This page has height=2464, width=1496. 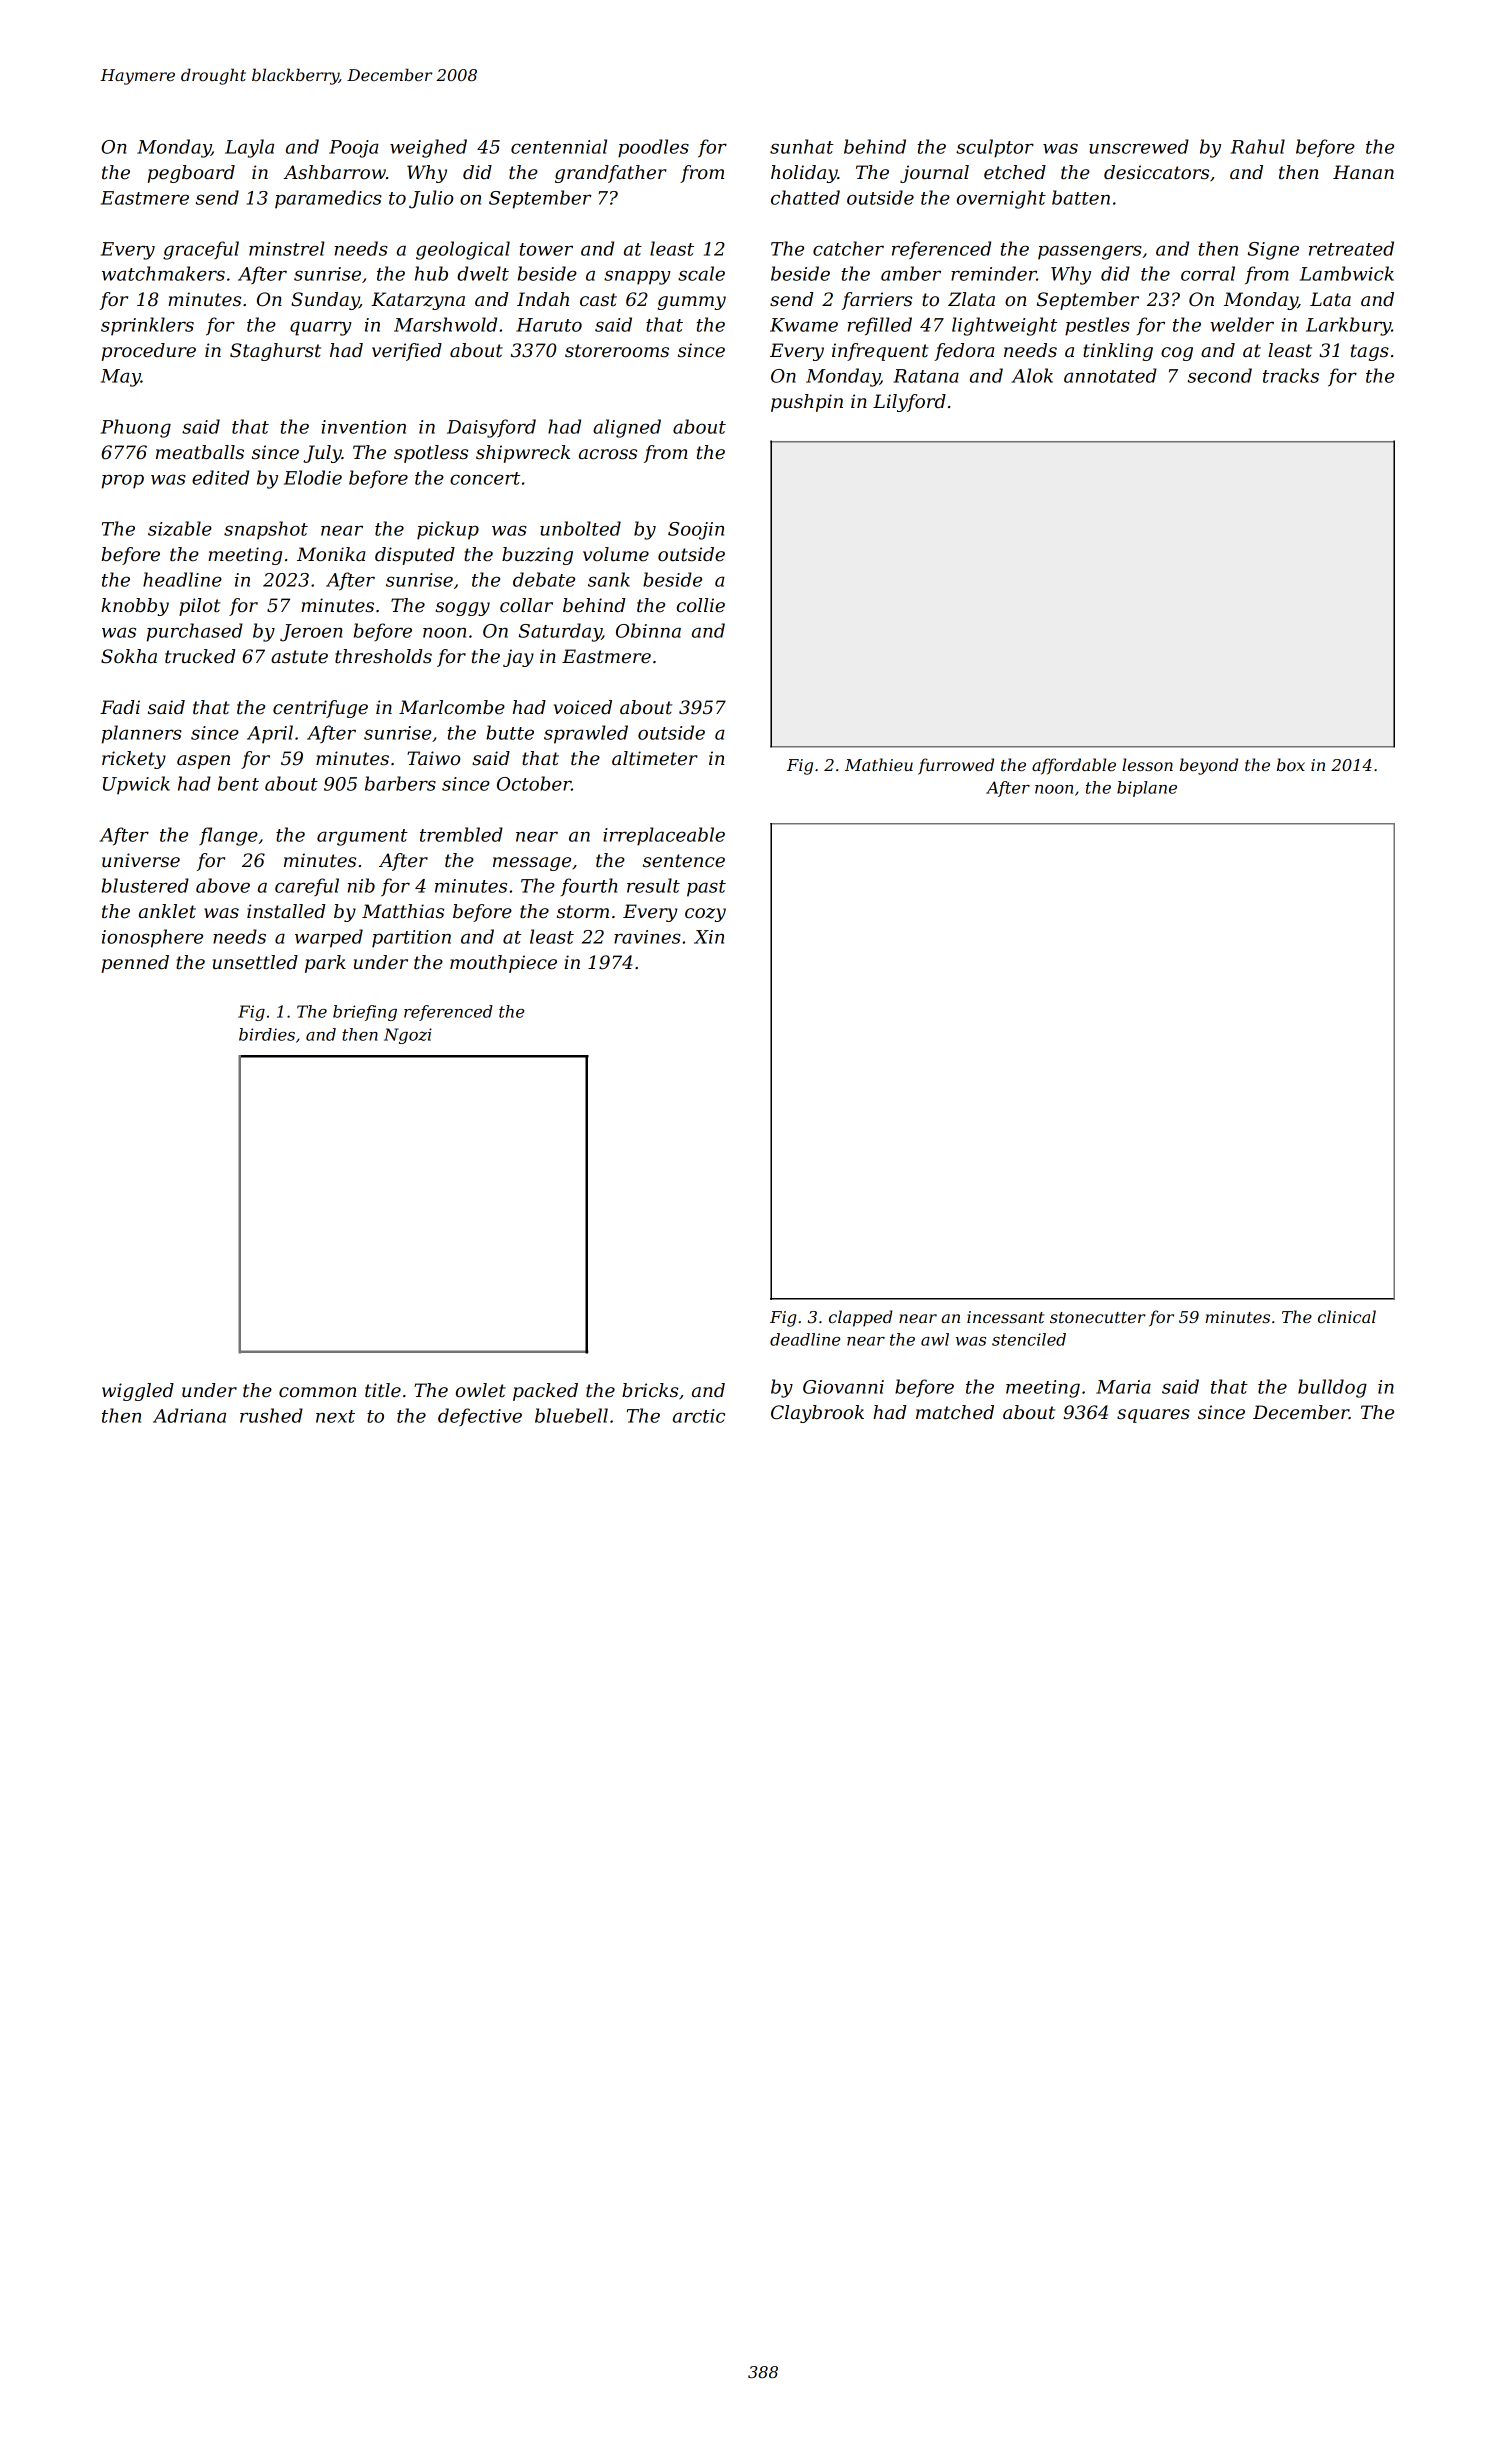 What do you see at coordinates (354, 149) in the page?
I see `Pooja` at bounding box center [354, 149].
